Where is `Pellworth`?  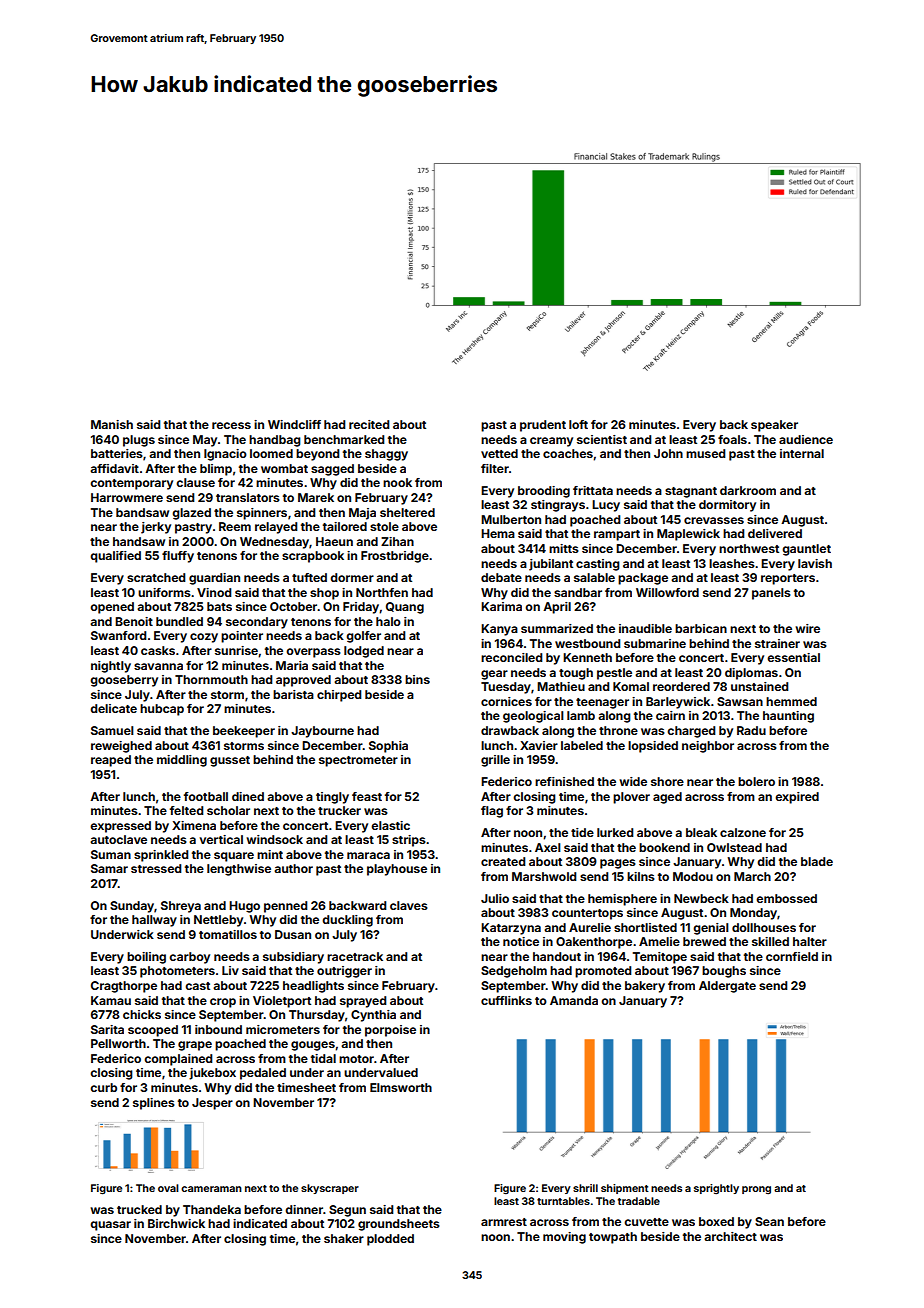 Pellworth is located at coordinates (118, 1043).
